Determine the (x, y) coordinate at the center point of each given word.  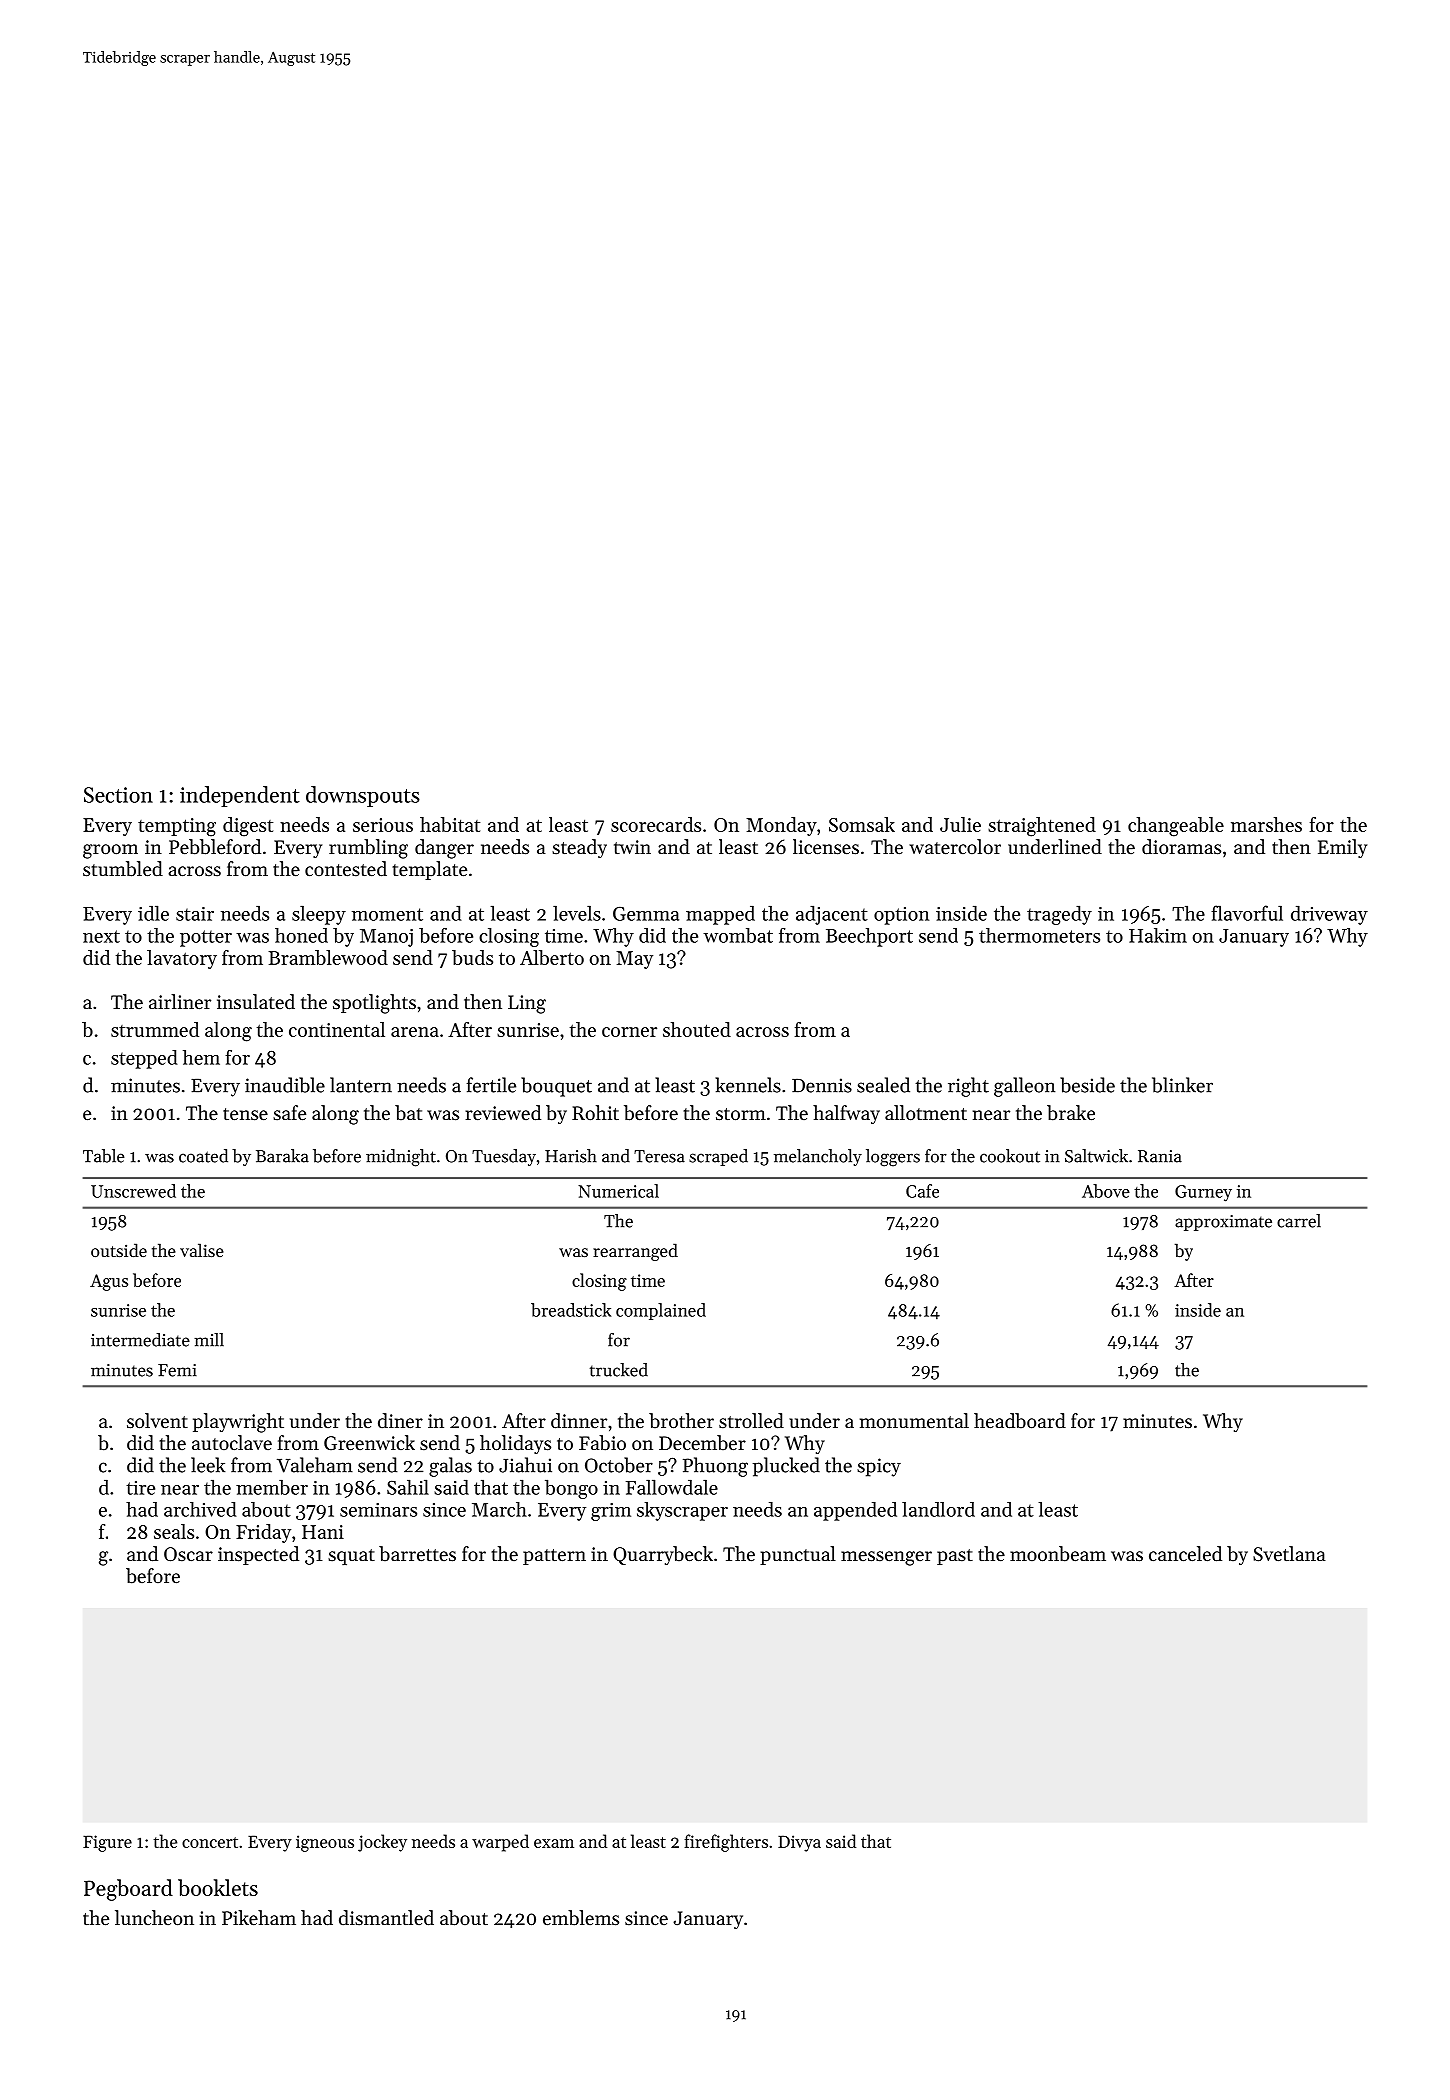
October (619, 1465)
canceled (1185, 1554)
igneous (325, 1843)
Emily (1342, 848)
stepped (144, 1059)
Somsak (862, 824)
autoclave (232, 1442)
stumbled (123, 869)
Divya (799, 1843)
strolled (751, 1421)
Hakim (1158, 935)
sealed (883, 1085)
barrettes (417, 1553)
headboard (1020, 1421)
